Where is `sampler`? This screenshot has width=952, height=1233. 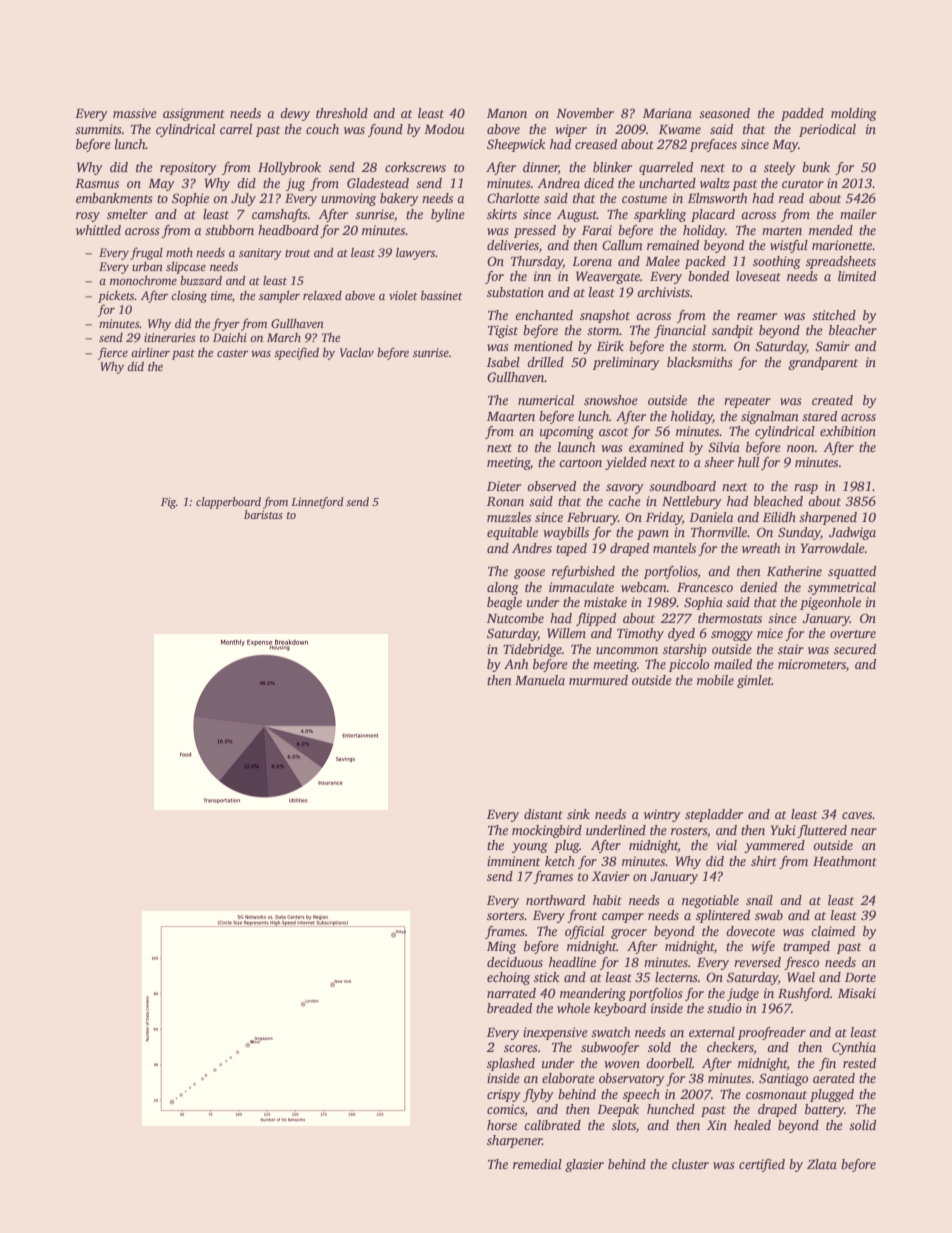 sampler is located at coordinates (279, 297).
